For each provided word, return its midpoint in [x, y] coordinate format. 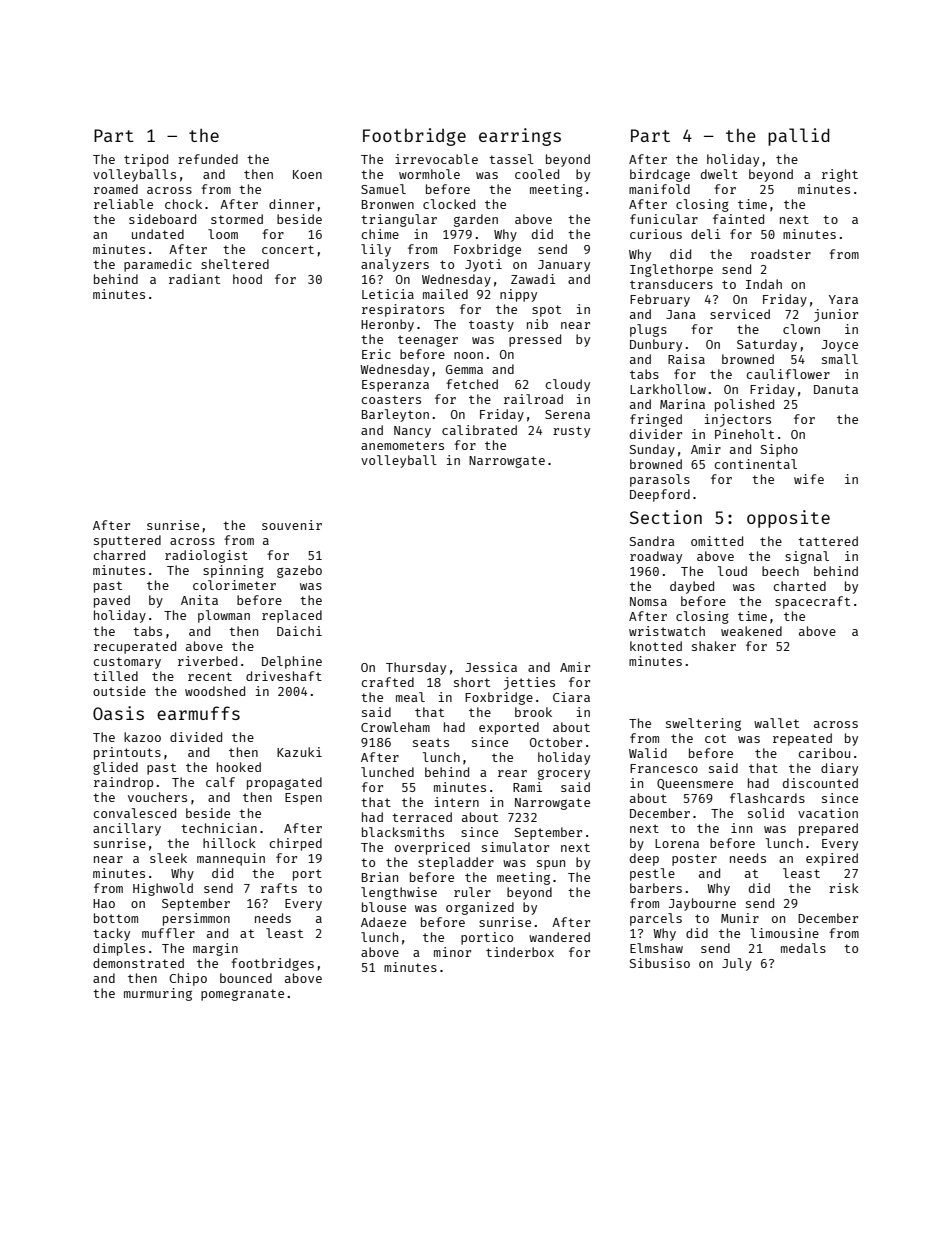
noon [468, 355]
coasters [391, 399]
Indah [764, 284]
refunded [208, 159]
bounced [246, 978]
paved [112, 601]
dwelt [719, 174]
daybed [692, 587]
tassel [511, 159]
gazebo [299, 571]
